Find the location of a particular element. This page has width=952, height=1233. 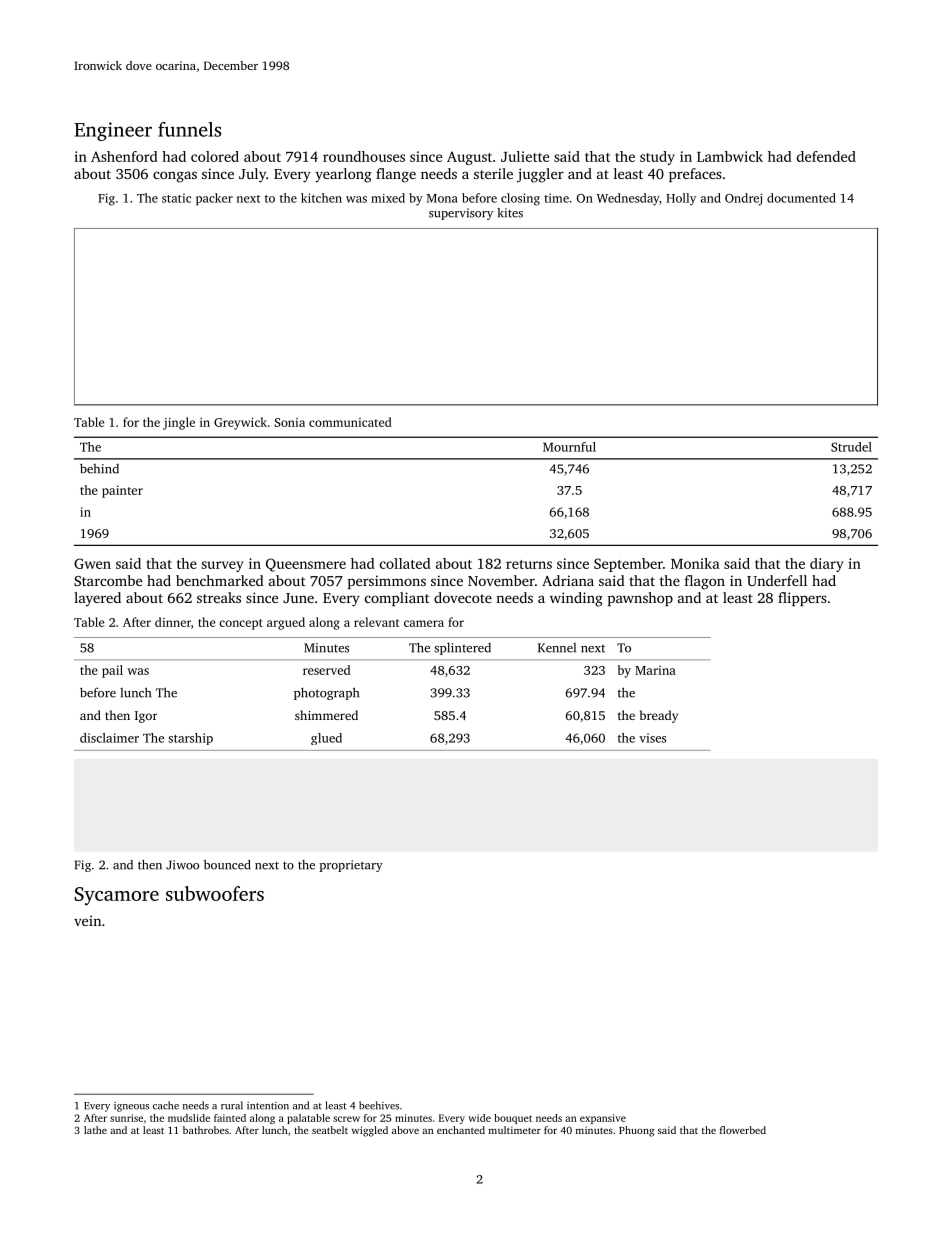

flowerbed is located at coordinates (743, 1130).
